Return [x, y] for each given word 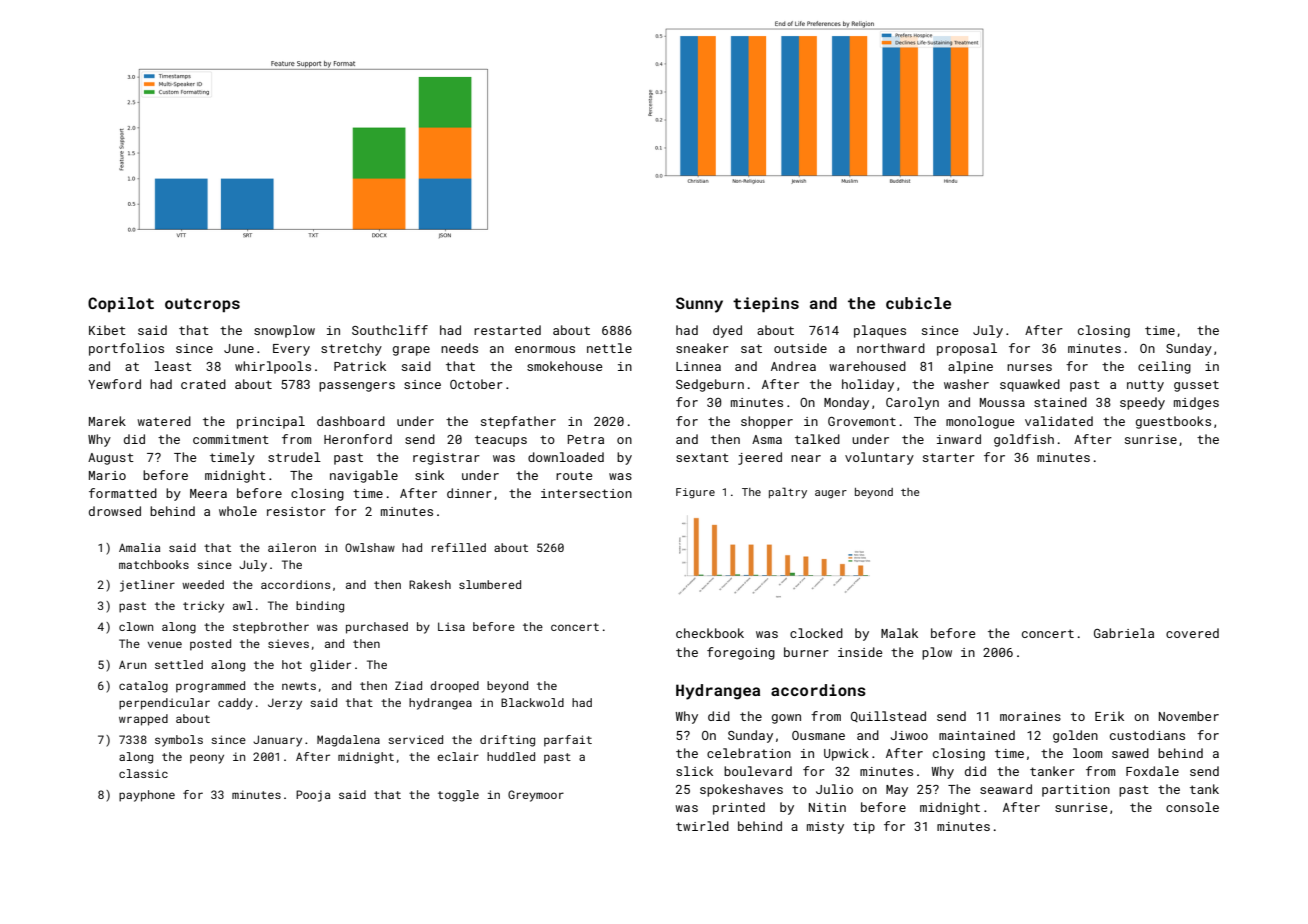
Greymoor [536, 796]
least [173, 366]
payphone [147, 796]
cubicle [918, 303]
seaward [1006, 789]
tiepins [766, 304]
